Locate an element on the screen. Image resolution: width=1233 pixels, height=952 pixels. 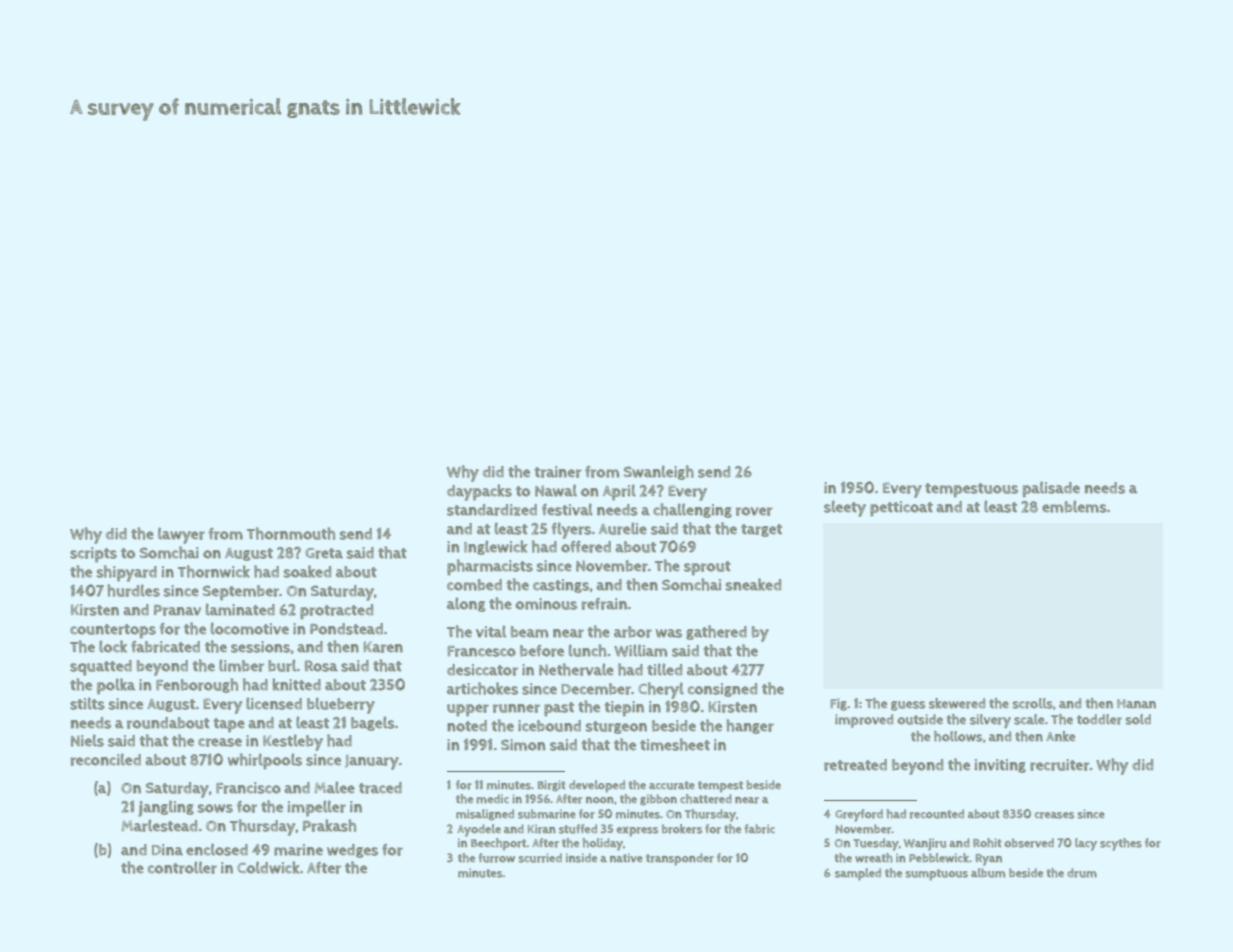
Fenborough is located at coordinates (197, 685).
